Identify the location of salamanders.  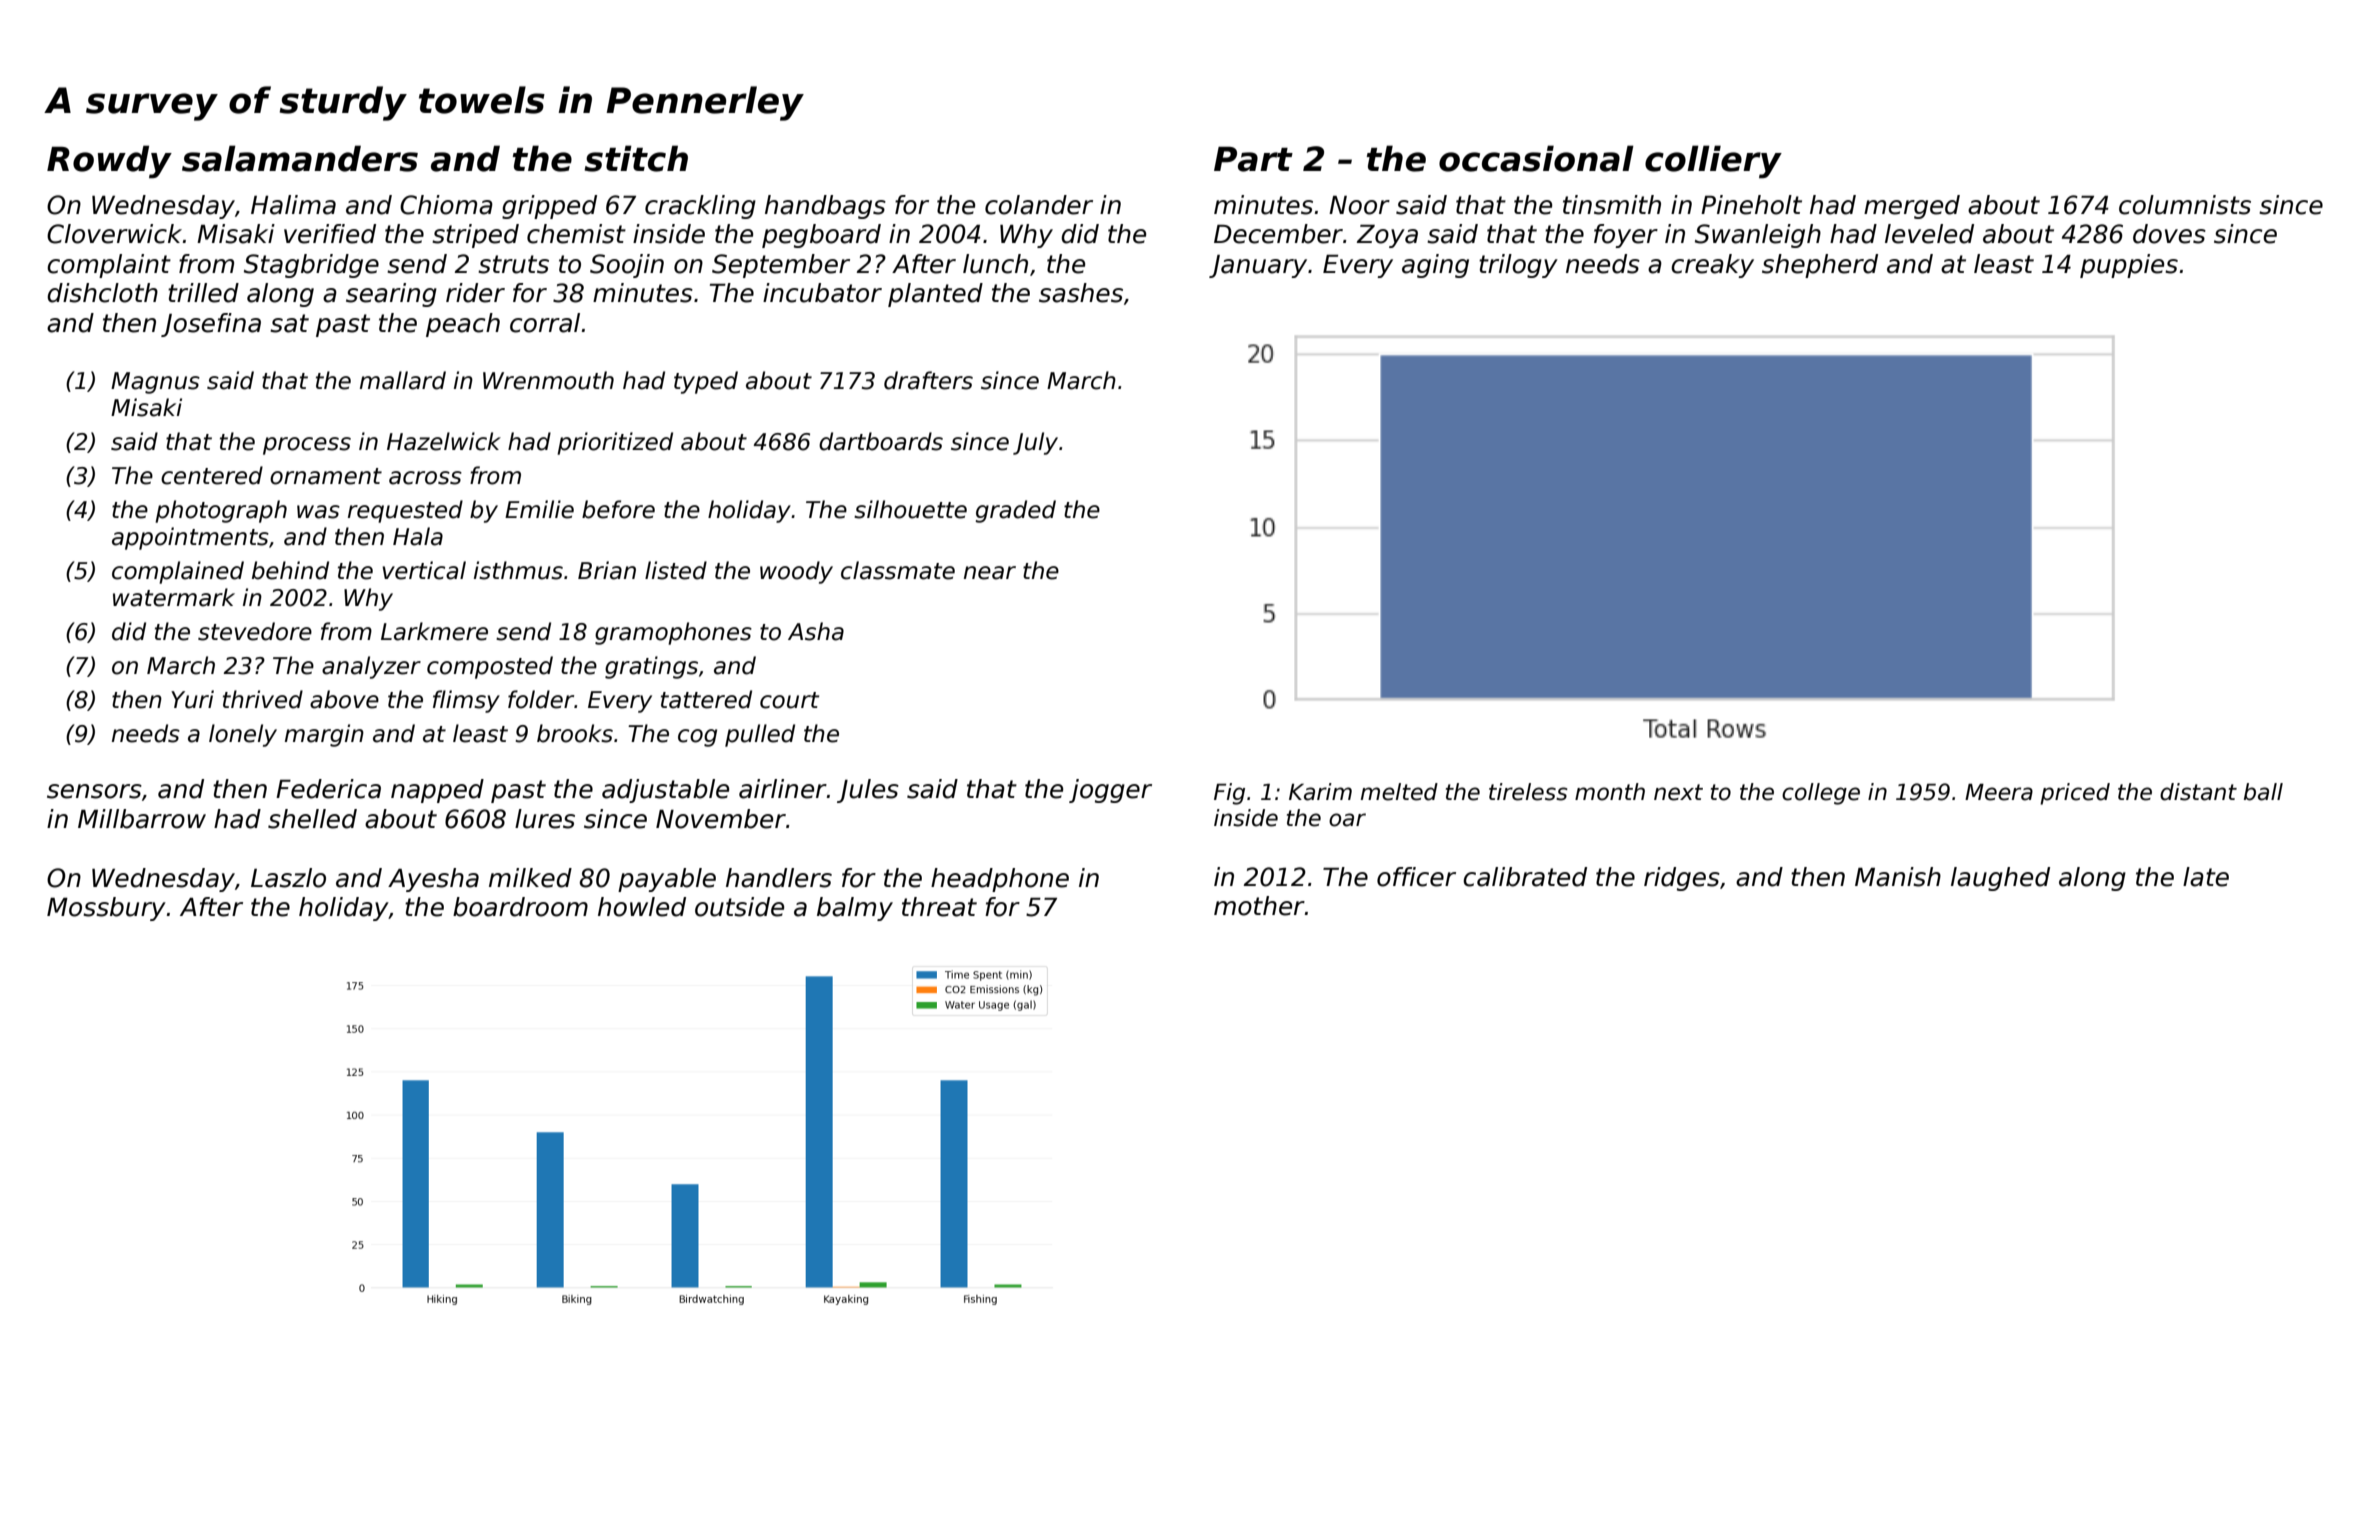
(300, 158).
